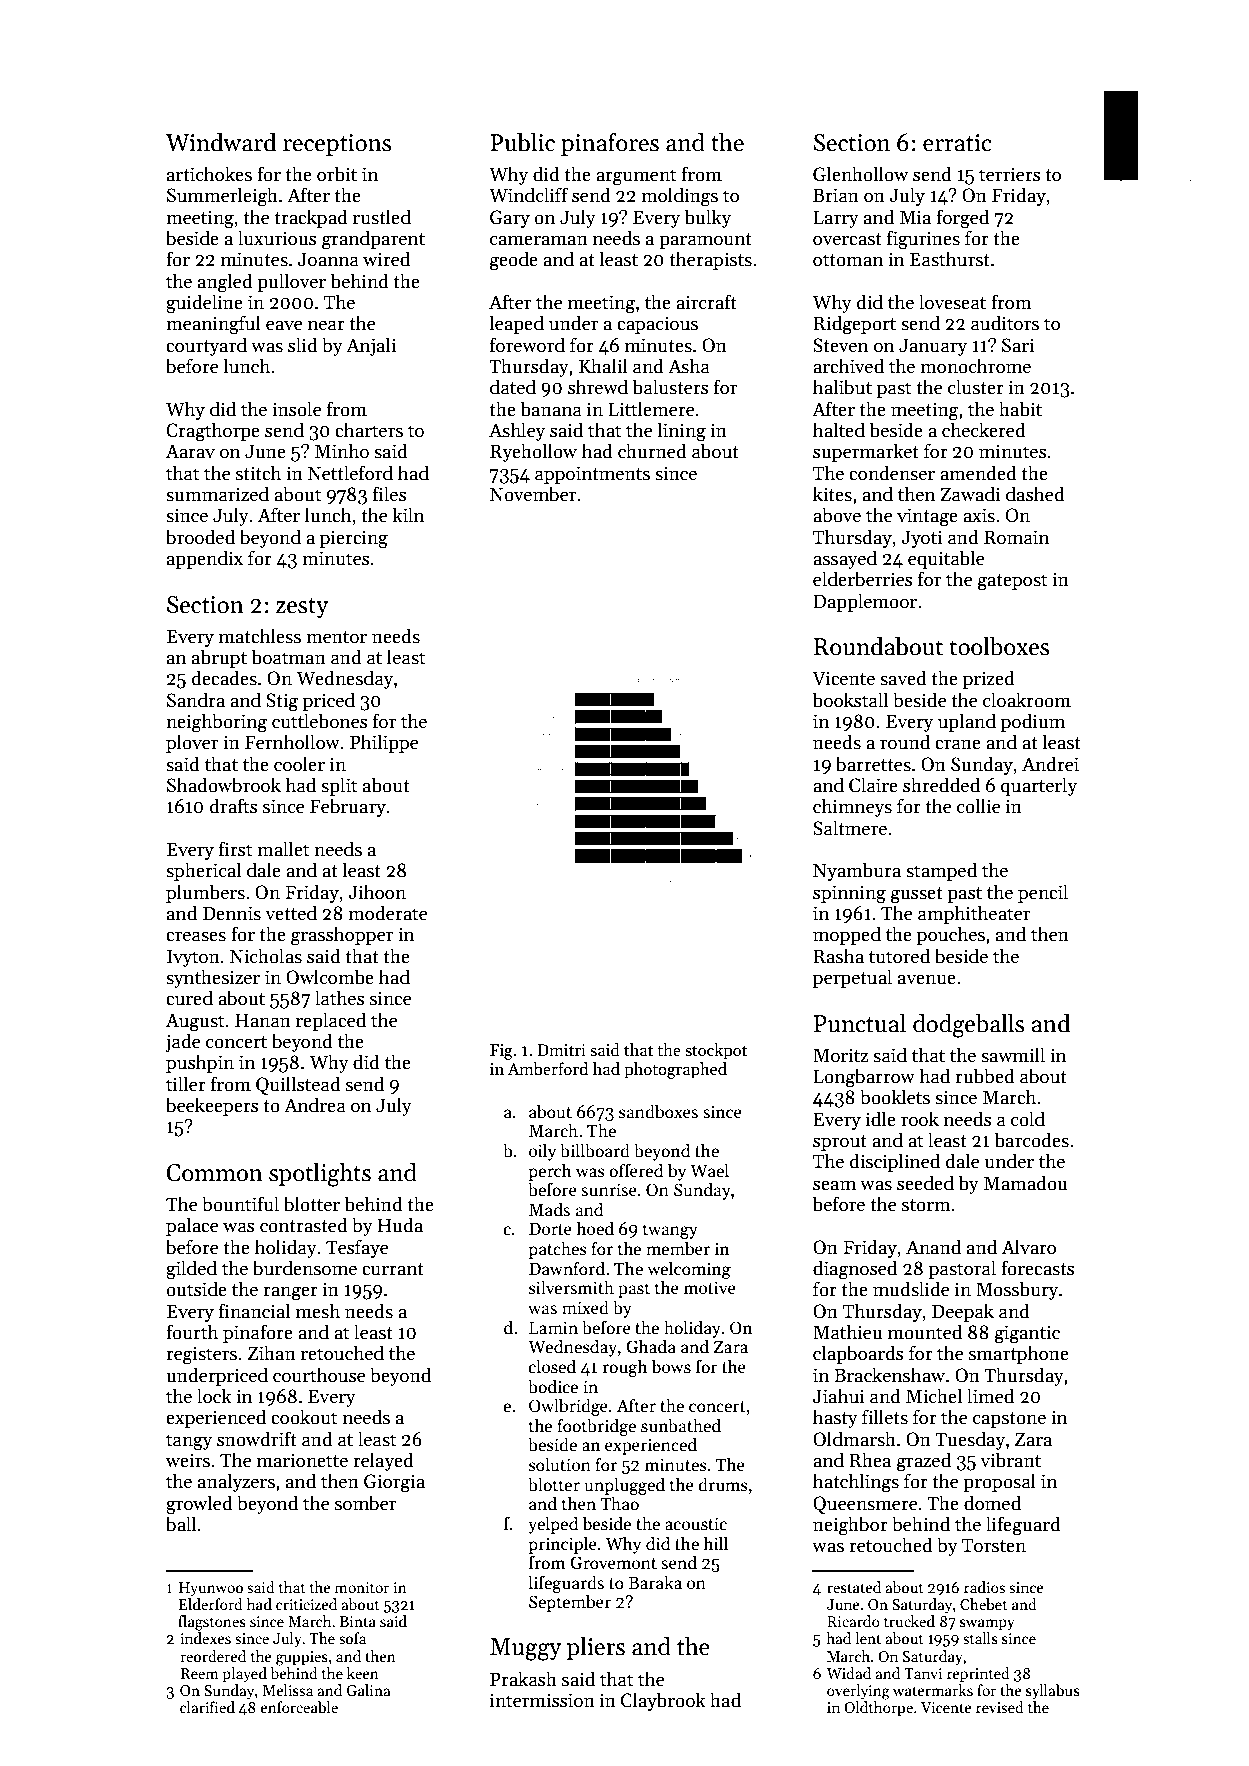  I want to click on bows, so click(671, 1366).
